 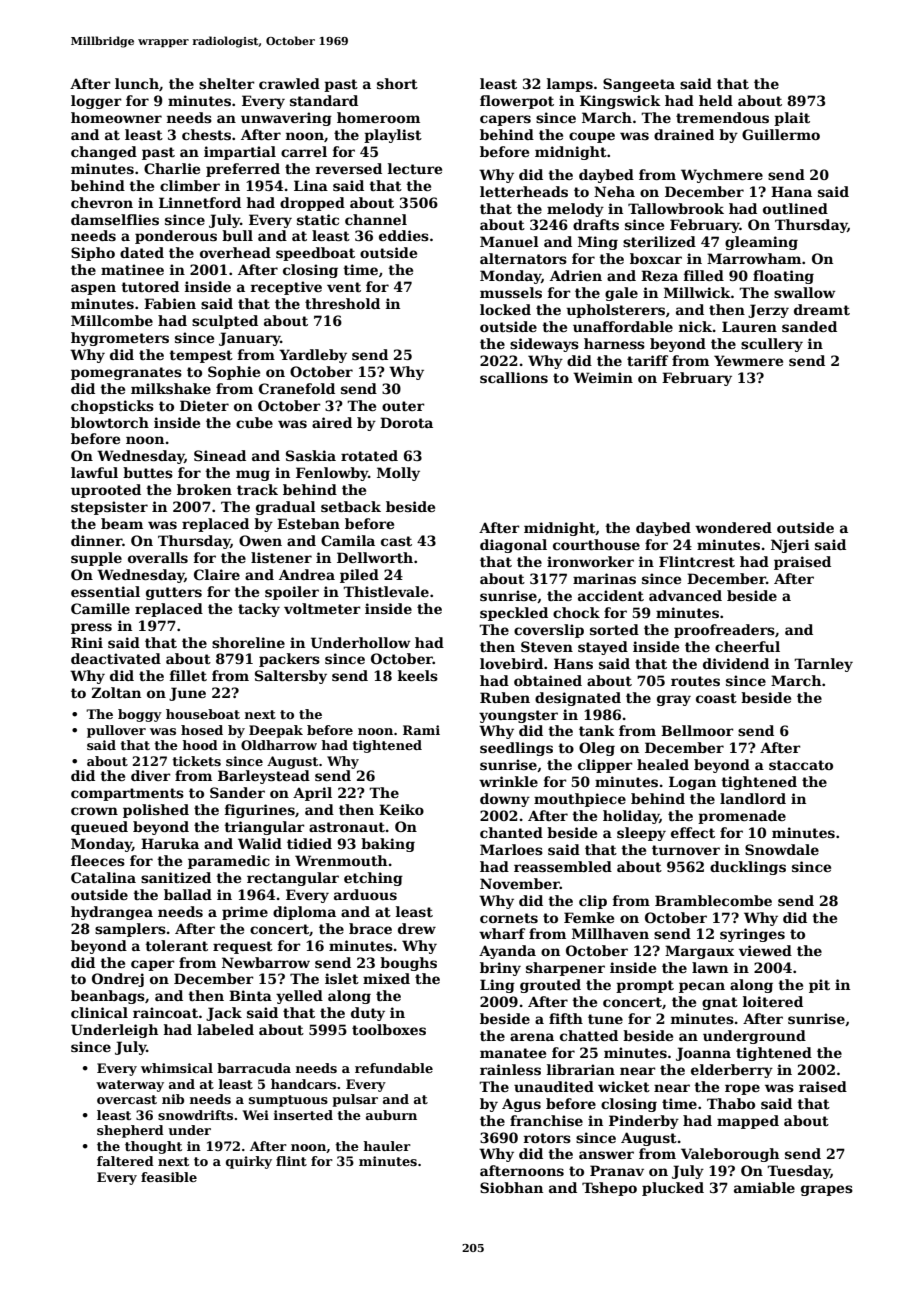 I want to click on lunch, so click(x=137, y=83).
